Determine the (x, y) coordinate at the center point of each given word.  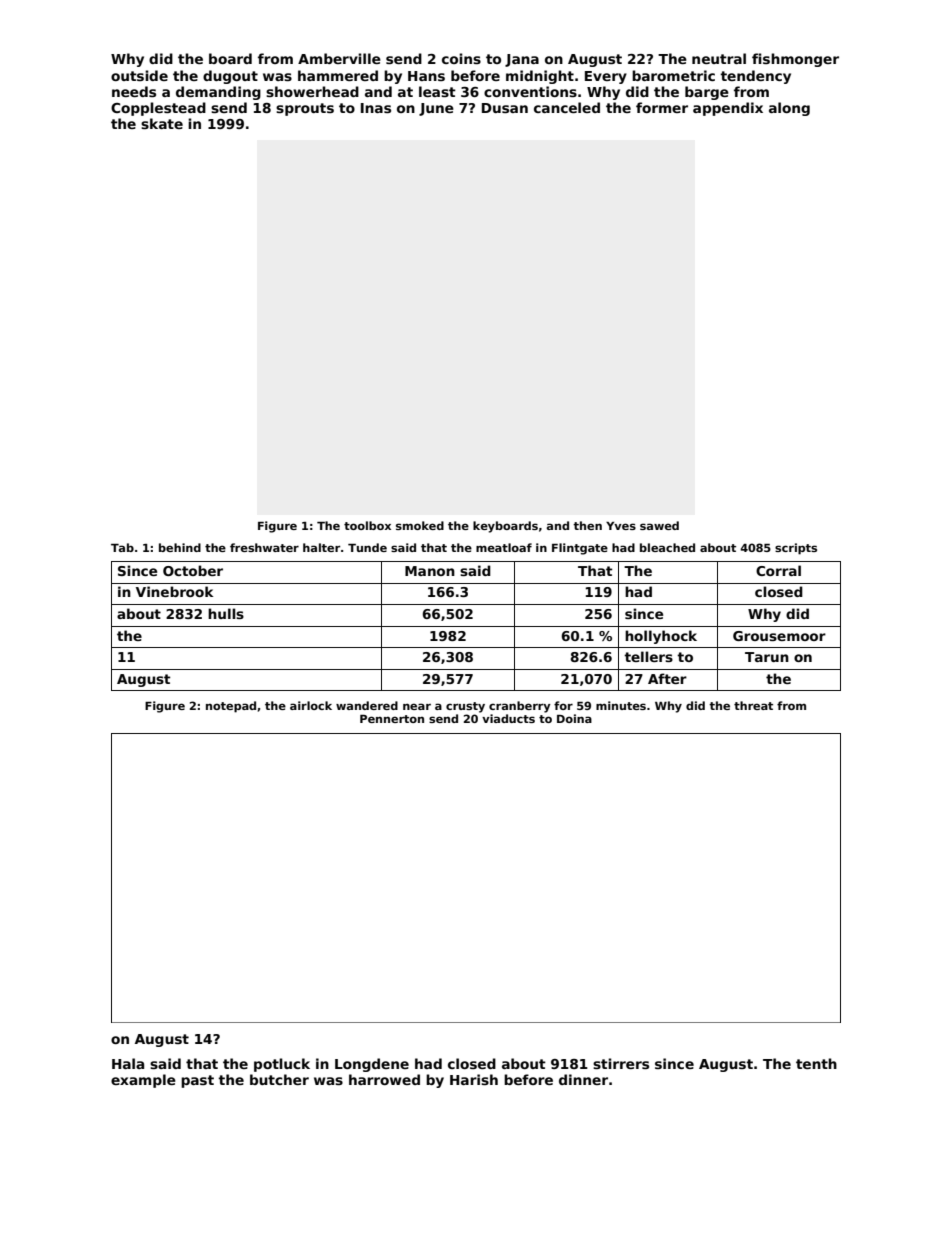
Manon (430, 571)
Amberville (339, 58)
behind (180, 547)
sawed (659, 525)
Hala (128, 1063)
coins (461, 58)
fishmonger (795, 60)
